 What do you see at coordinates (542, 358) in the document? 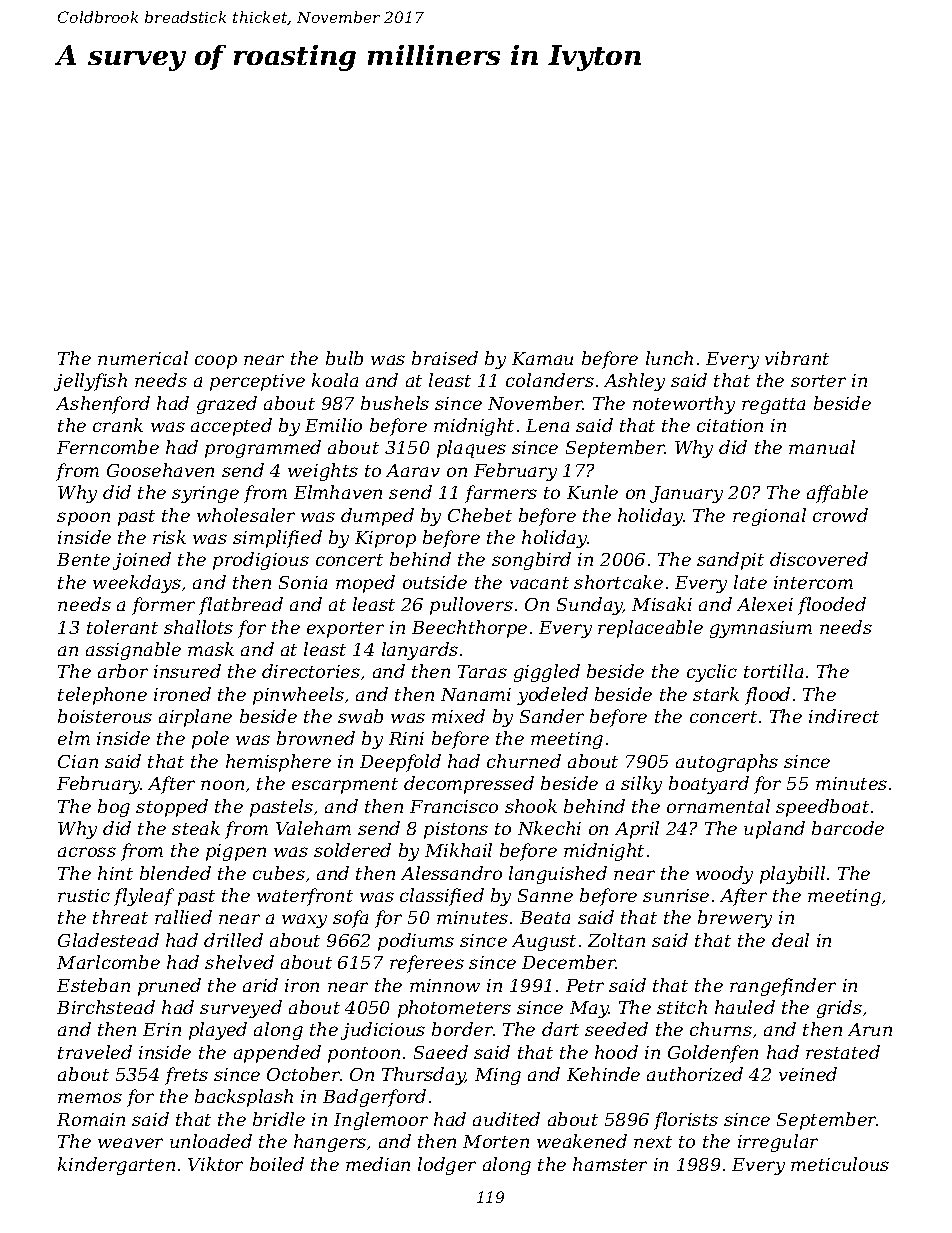
I see `Kamau` at bounding box center [542, 358].
